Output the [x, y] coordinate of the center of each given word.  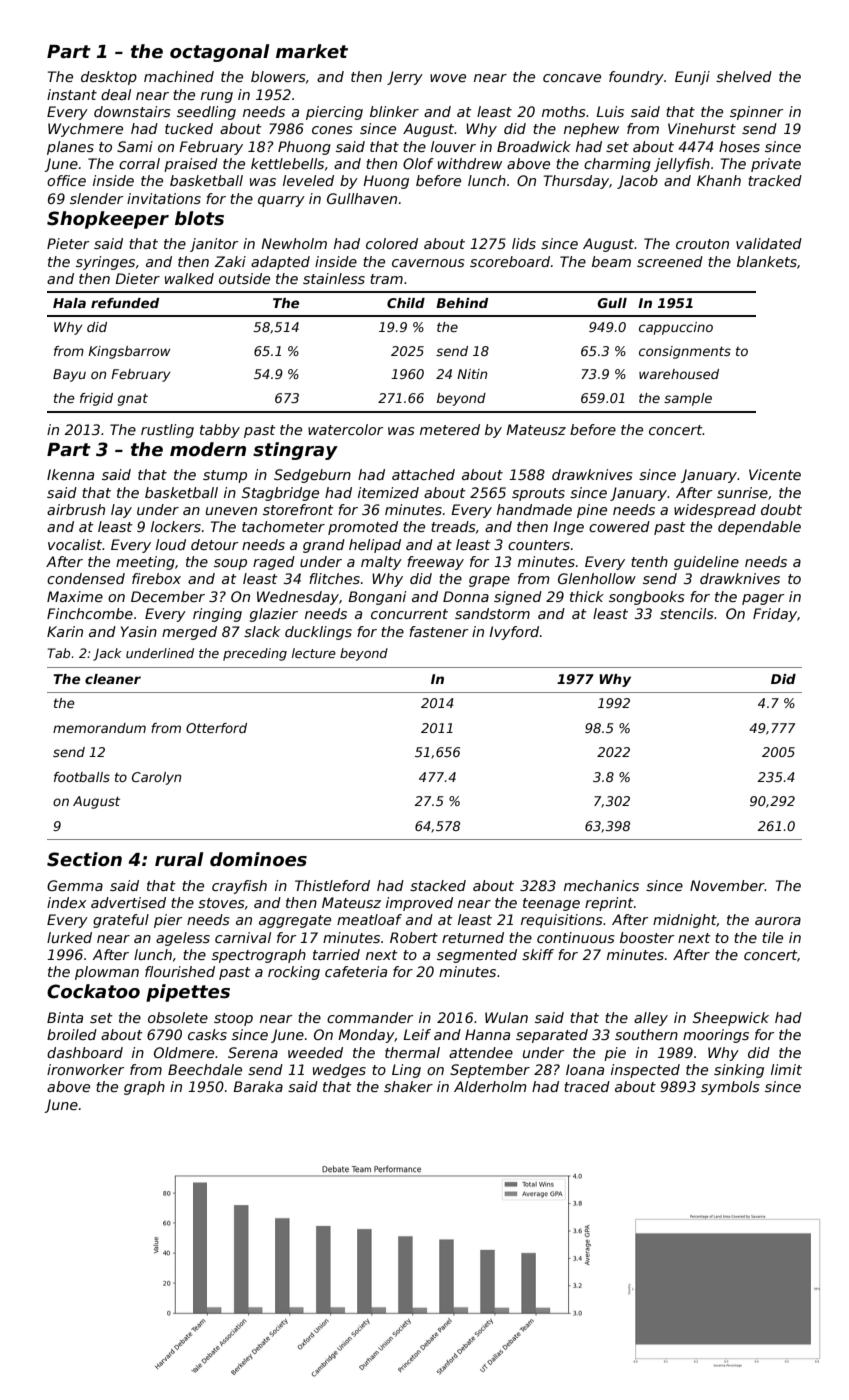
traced [587, 1086]
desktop [109, 78]
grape [489, 581]
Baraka [258, 1086]
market [312, 51]
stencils [686, 613]
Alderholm [490, 1086]
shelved [744, 76]
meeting [145, 563]
